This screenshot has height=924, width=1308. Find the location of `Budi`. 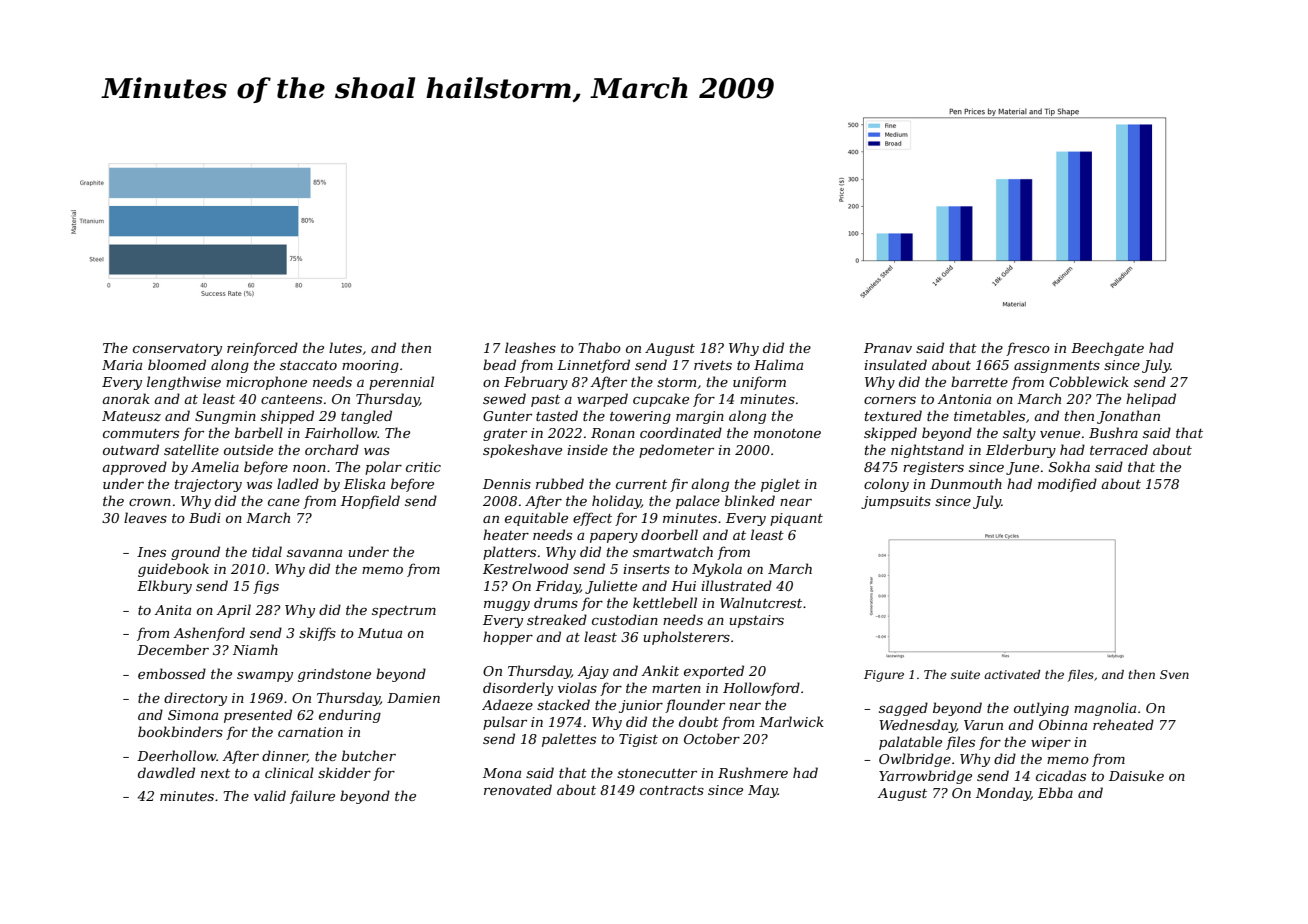

Budi is located at coordinates (205, 517).
